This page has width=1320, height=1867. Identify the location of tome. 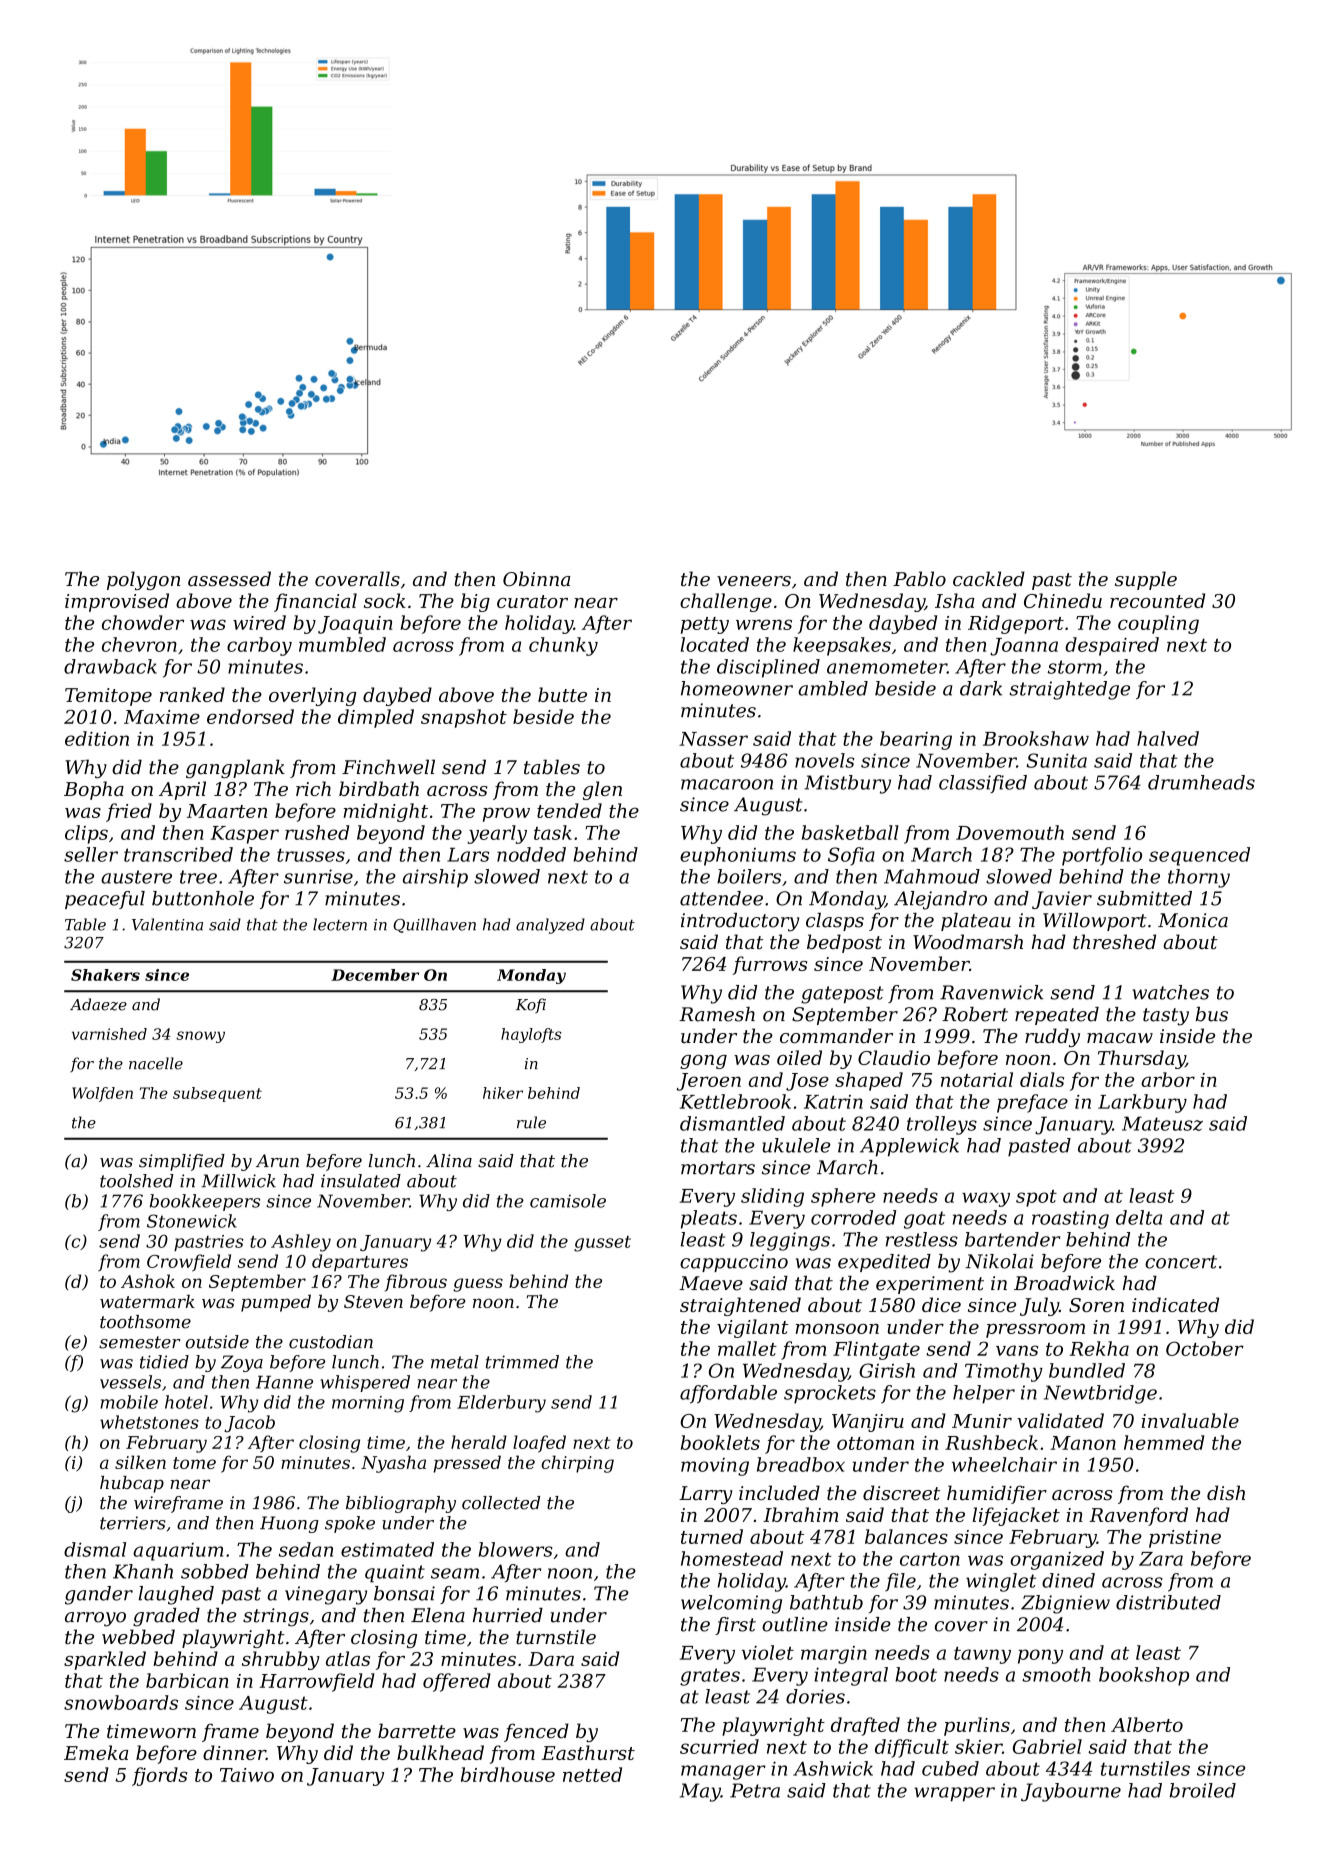
(194, 1463).
